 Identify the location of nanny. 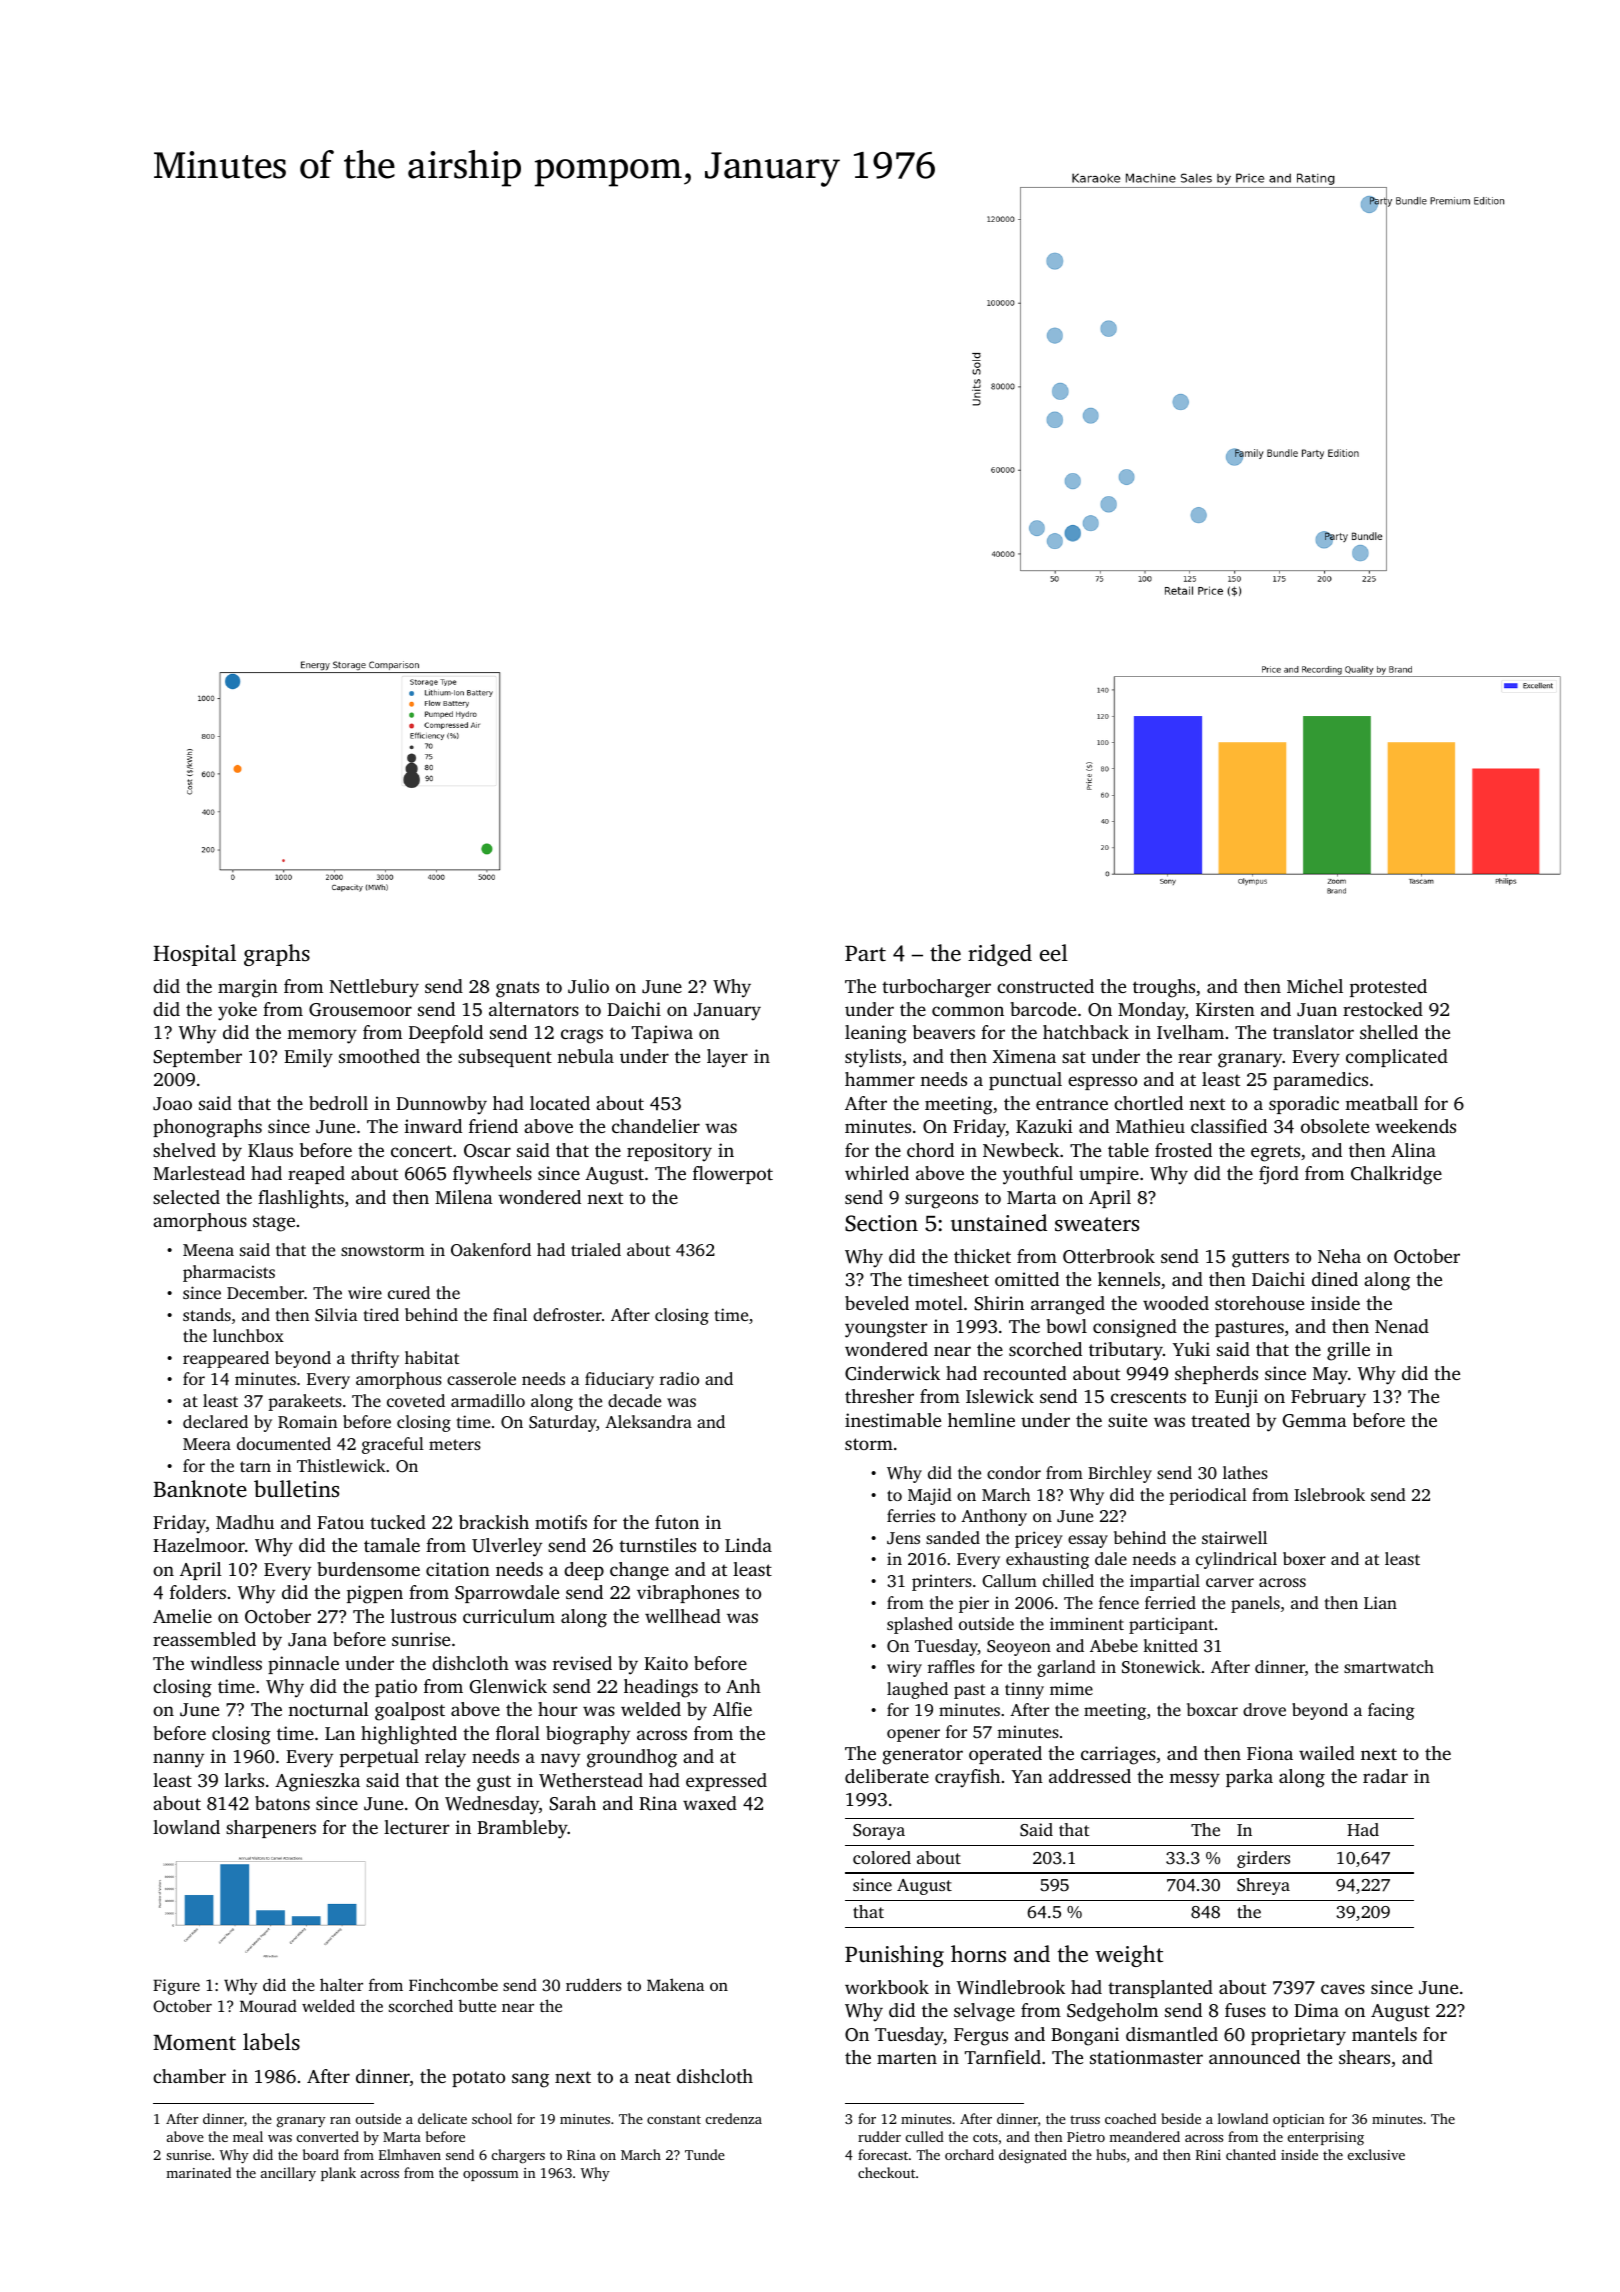
(178, 1760).
